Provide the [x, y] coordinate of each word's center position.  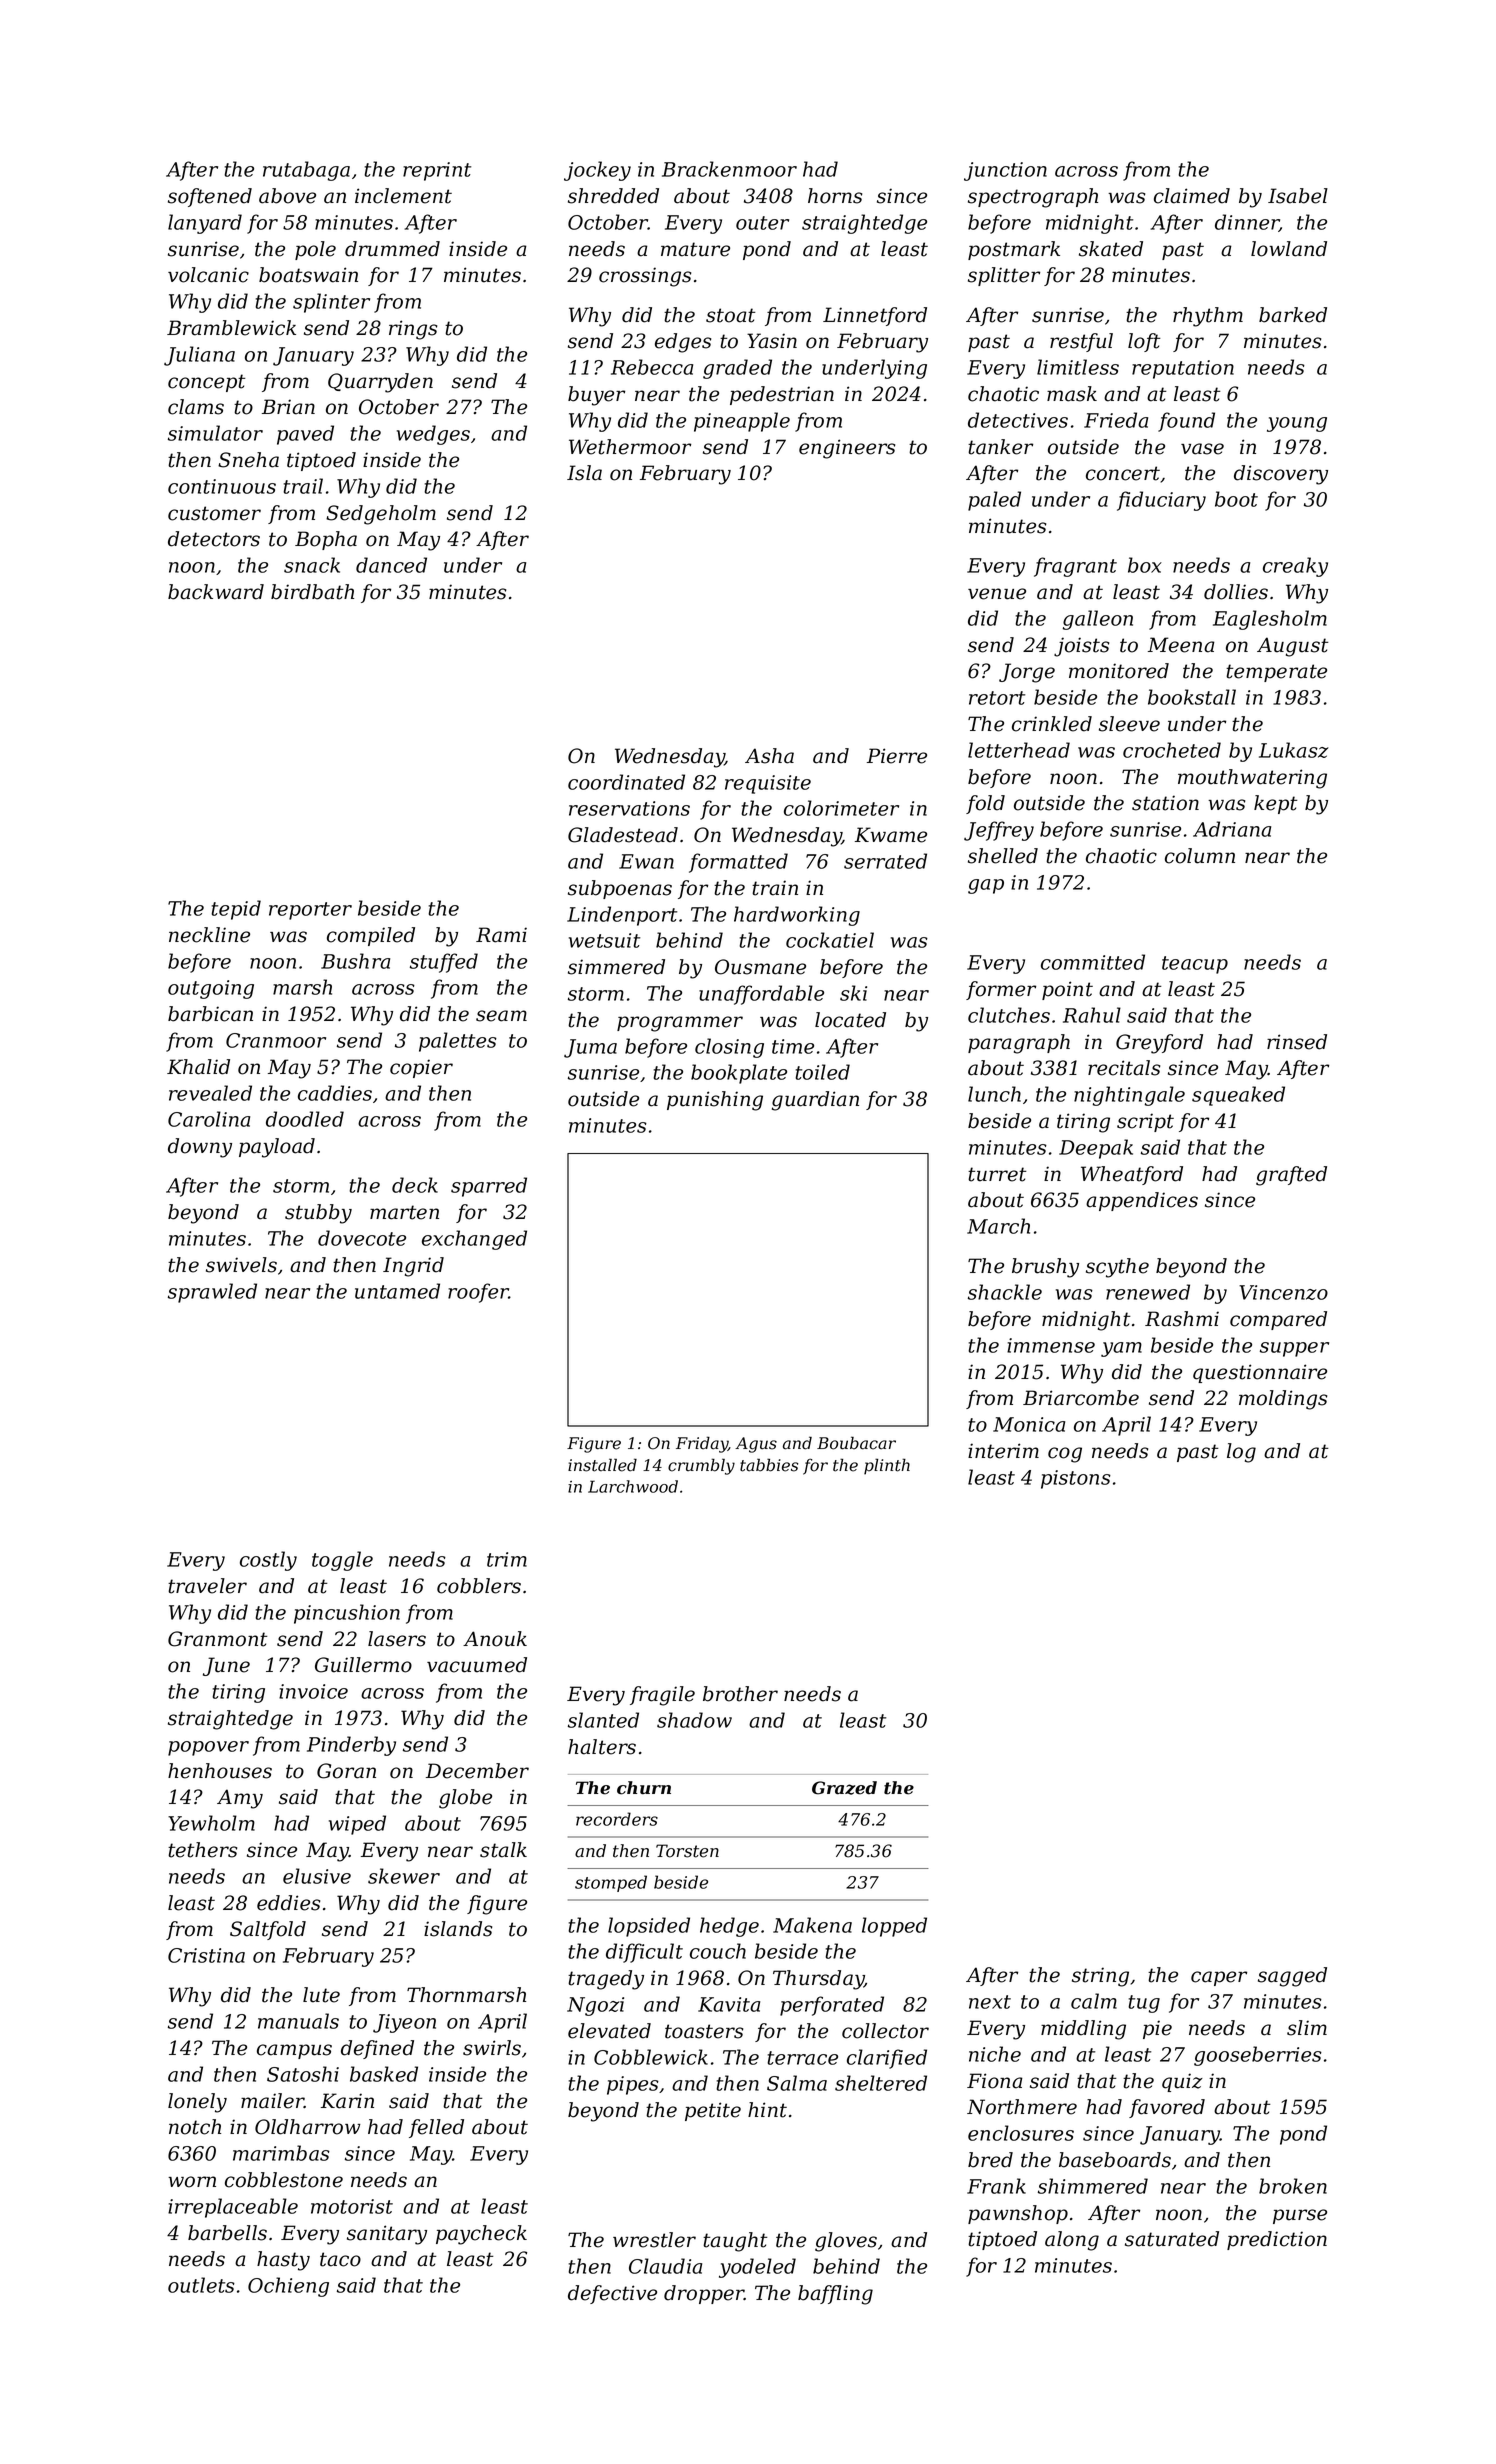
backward [216, 592]
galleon [1098, 620]
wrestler [654, 2240]
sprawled [212, 1293]
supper [1294, 1349]
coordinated [626, 782]
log [1241, 1453]
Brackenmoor [729, 169]
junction [1005, 171]
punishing [715, 1101]
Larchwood [633, 1486]
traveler [207, 1586]
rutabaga [306, 171]
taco [340, 2259]
